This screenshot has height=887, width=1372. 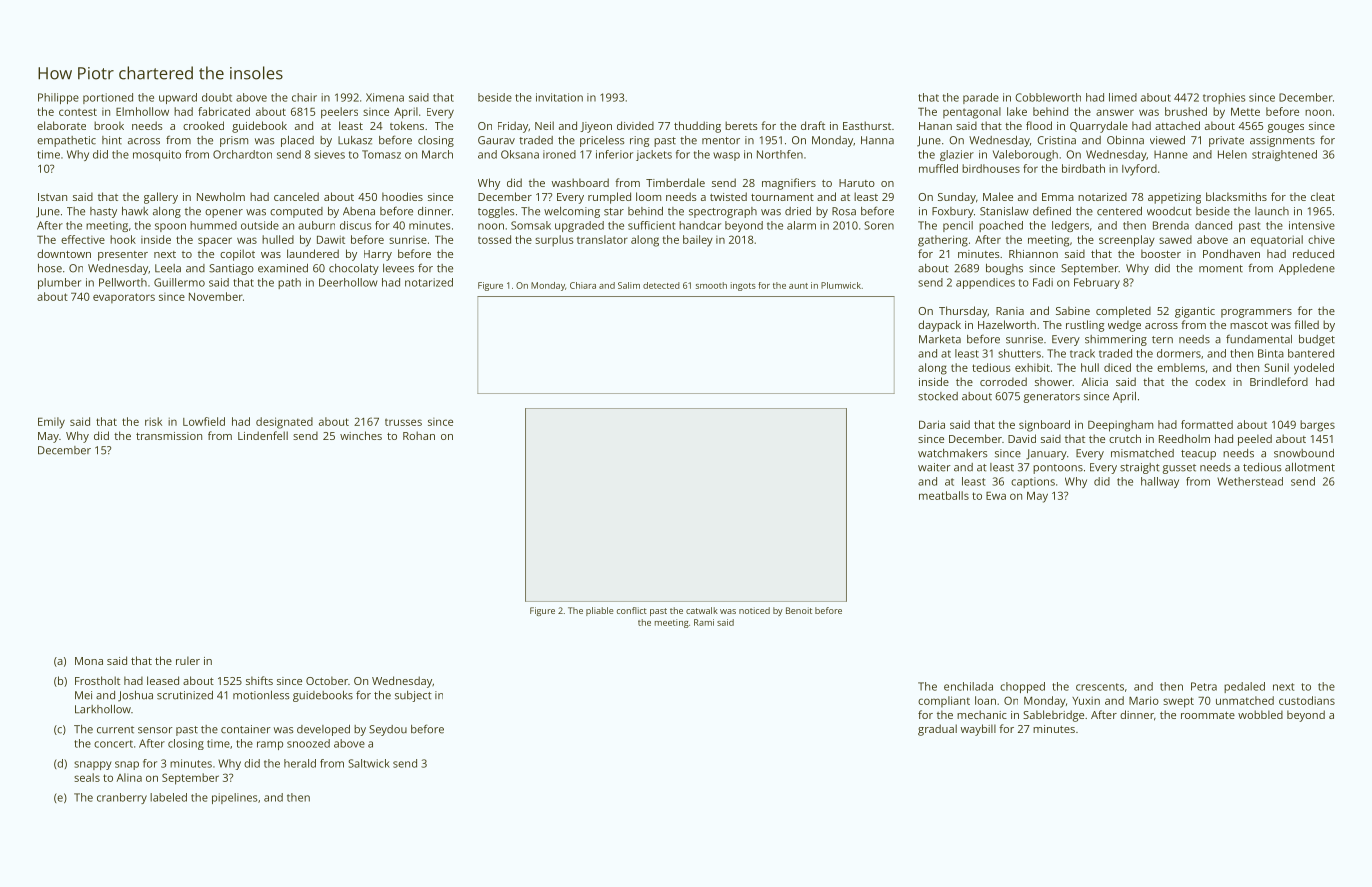 I want to click on risk, so click(x=153, y=421).
